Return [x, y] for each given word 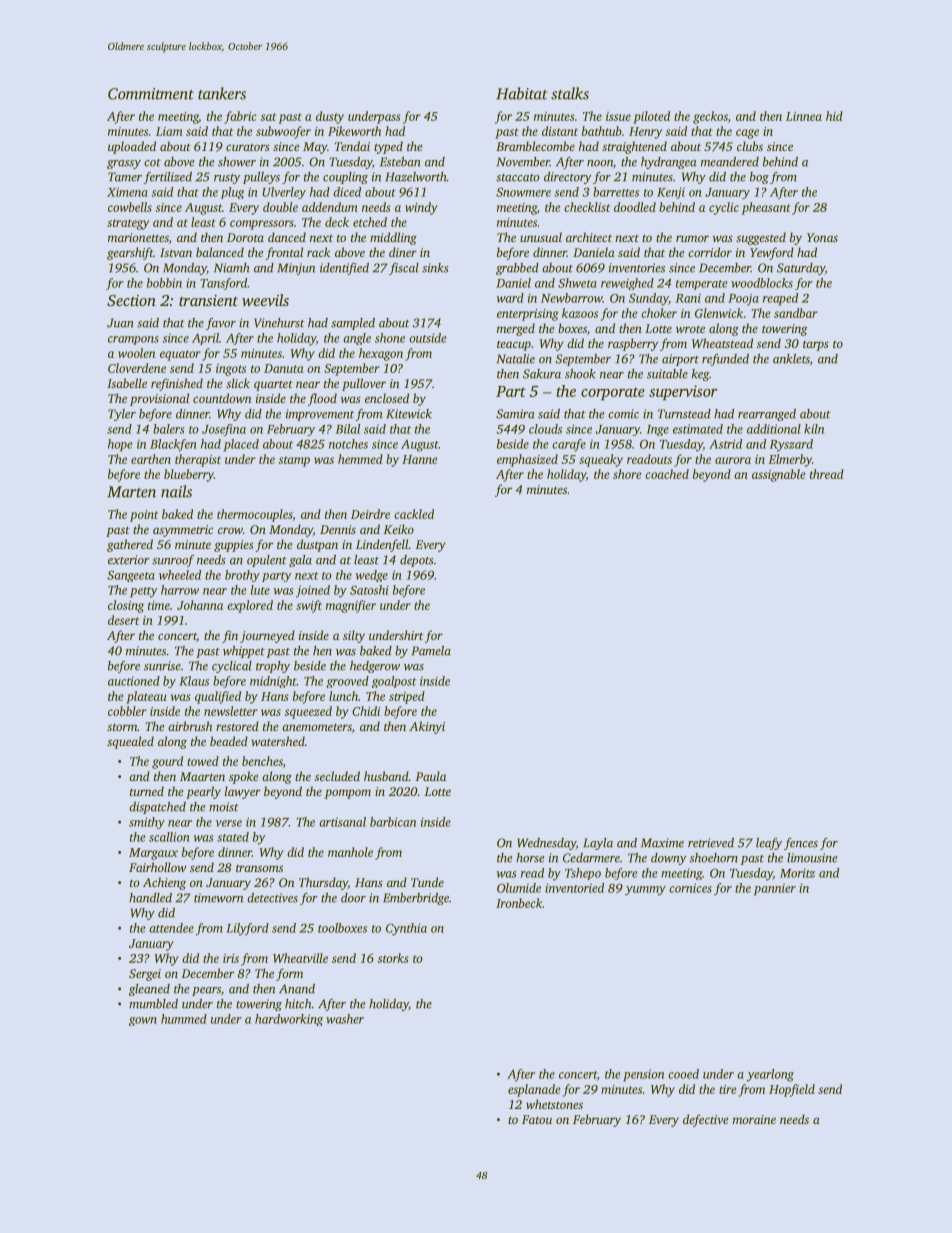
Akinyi [427, 727]
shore [627, 474]
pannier [775, 890]
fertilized [167, 178]
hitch [298, 1004]
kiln [814, 429]
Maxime [662, 843]
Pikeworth [354, 131]
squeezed [308, 712]
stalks [570, 93]
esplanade [534, 1090]
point [144, 516]
